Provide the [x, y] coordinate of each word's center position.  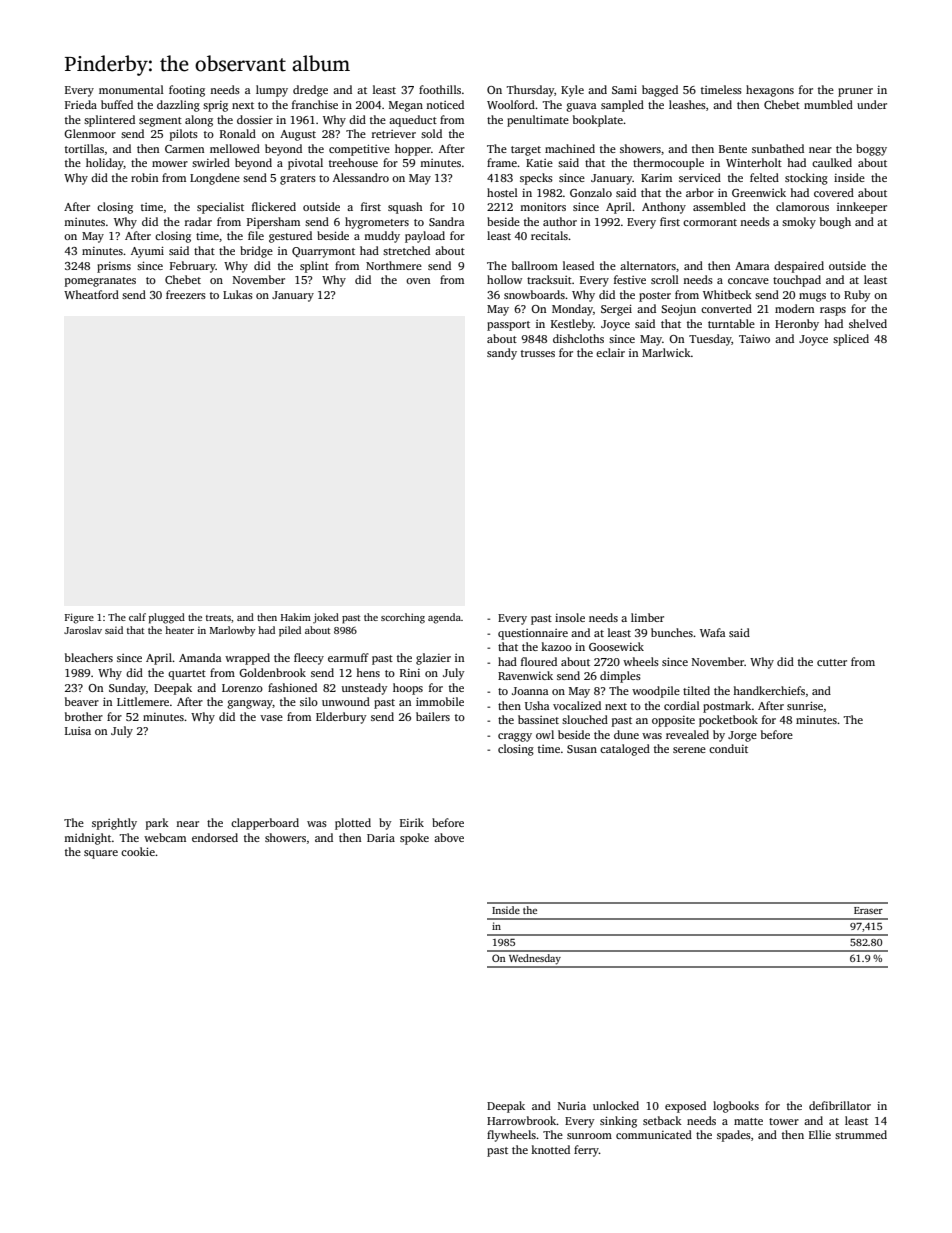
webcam [165, 837]
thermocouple [668, 164]
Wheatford [91, 294]
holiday [105, 164]
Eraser [868, 910]
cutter [832, 662]
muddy [382, 237]
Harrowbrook [522, 1120]
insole [570, 617]
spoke [414, 839]
